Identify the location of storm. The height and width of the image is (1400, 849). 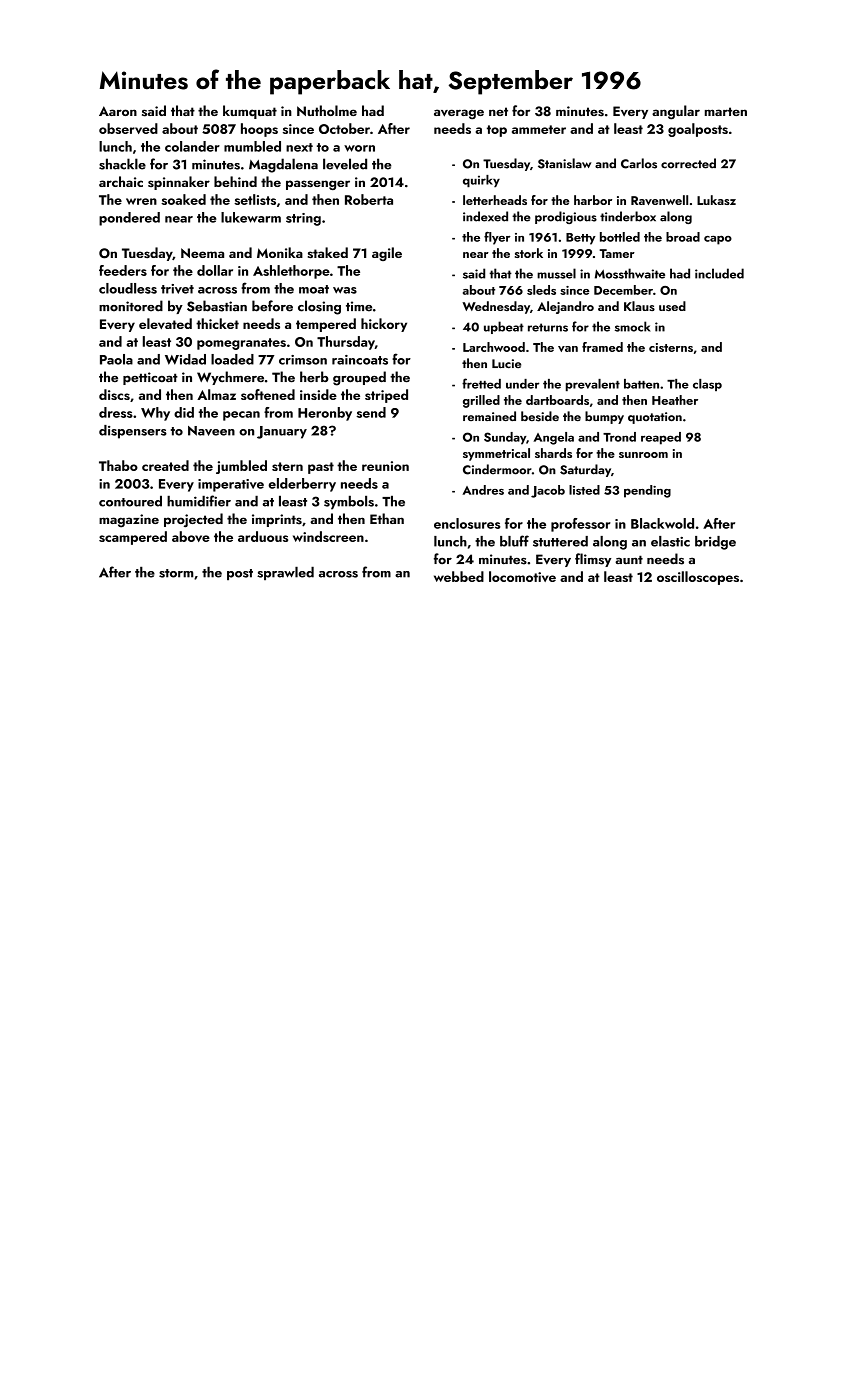
(176, 573).
